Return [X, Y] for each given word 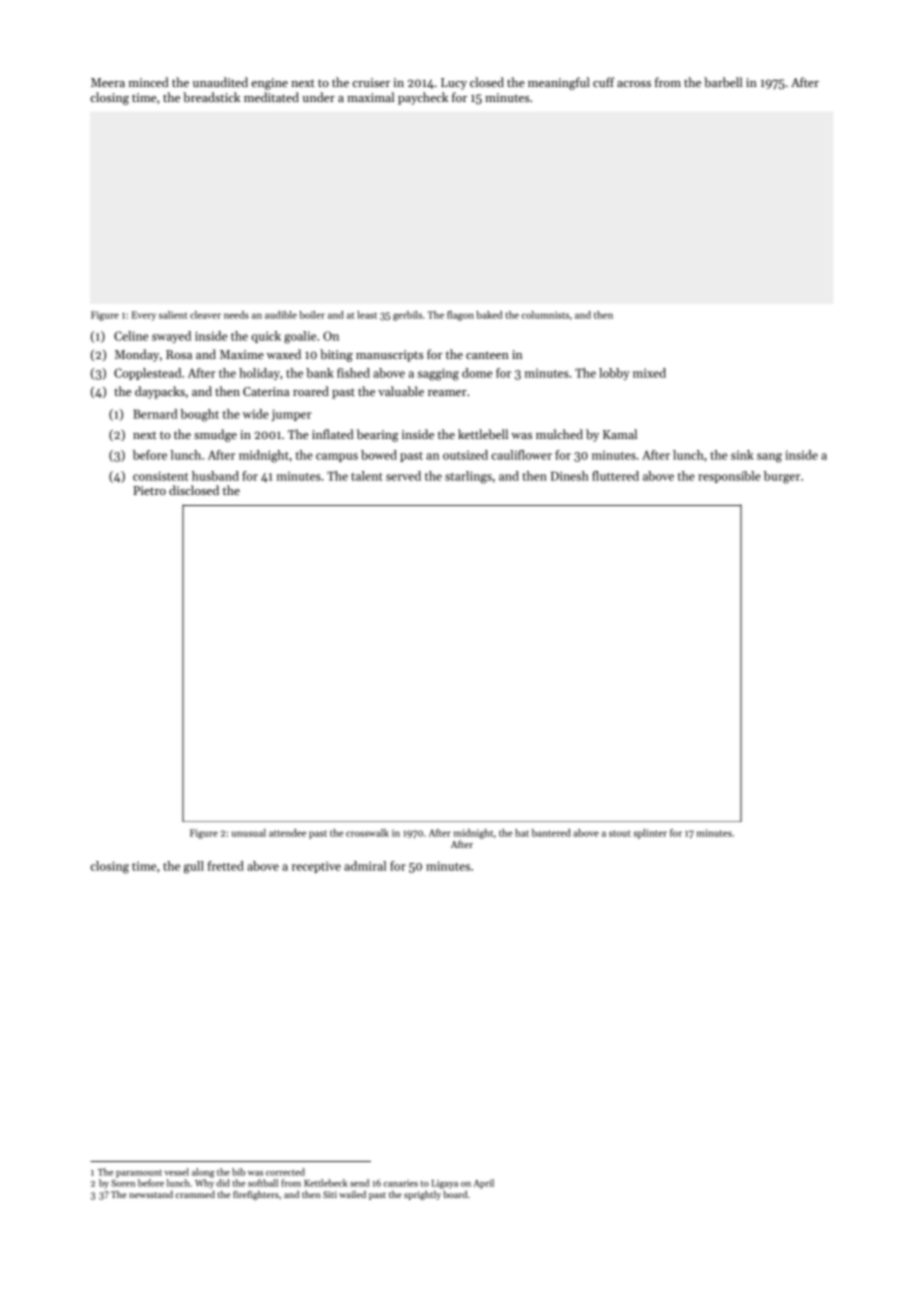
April [483, 1184]
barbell [723, 82]
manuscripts [390, 356]
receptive [316, 867]
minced [148, 82]
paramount [139, 1174]
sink [742, 455]
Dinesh [570, 476]
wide [256, 414]
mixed [649, 373]
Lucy [454, 84]
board [455, 1194]
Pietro [149, 490]
